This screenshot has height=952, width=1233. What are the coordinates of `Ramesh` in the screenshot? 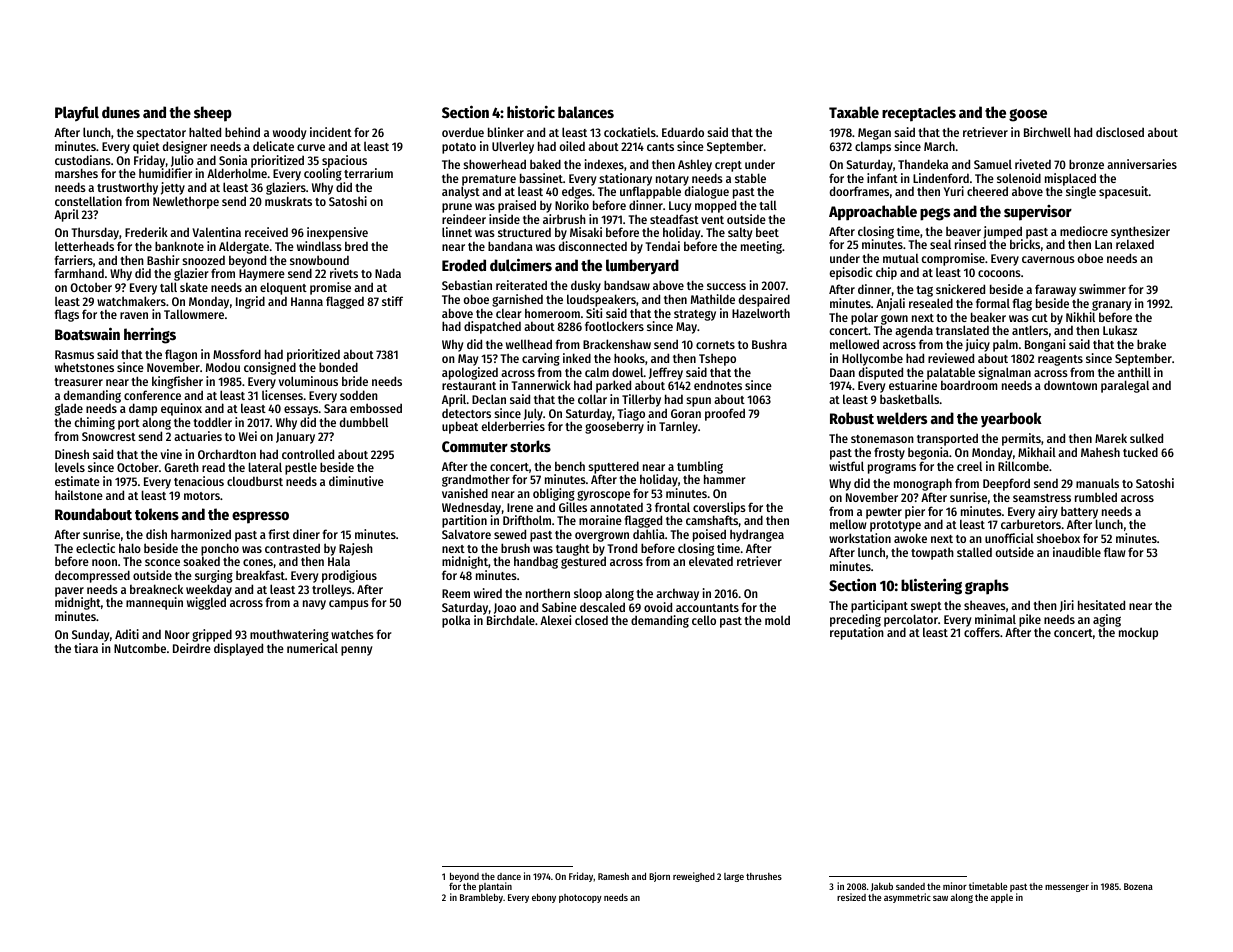 It's located at (613, 876).
